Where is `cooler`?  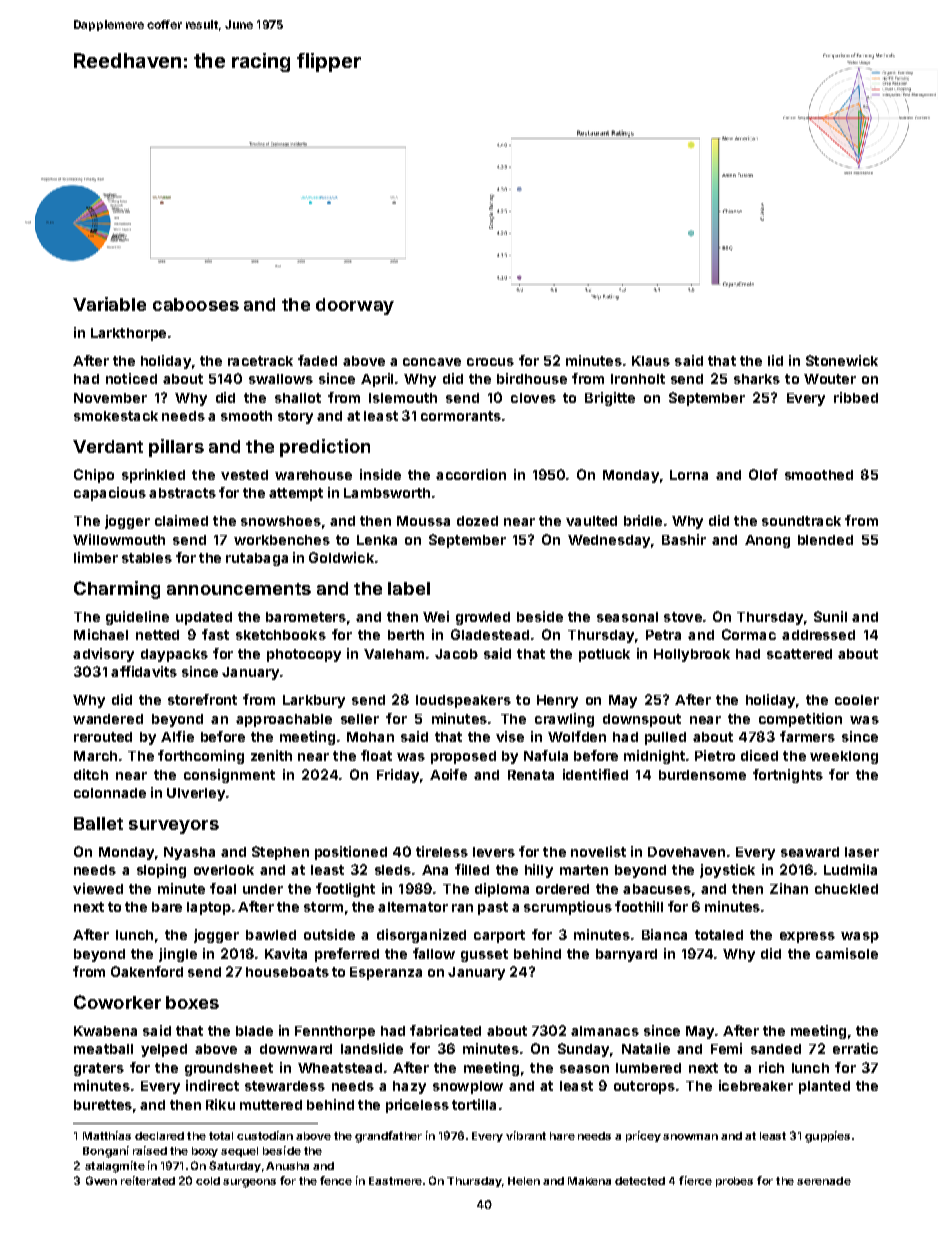 cooler is located at coordinates (857, 700).
